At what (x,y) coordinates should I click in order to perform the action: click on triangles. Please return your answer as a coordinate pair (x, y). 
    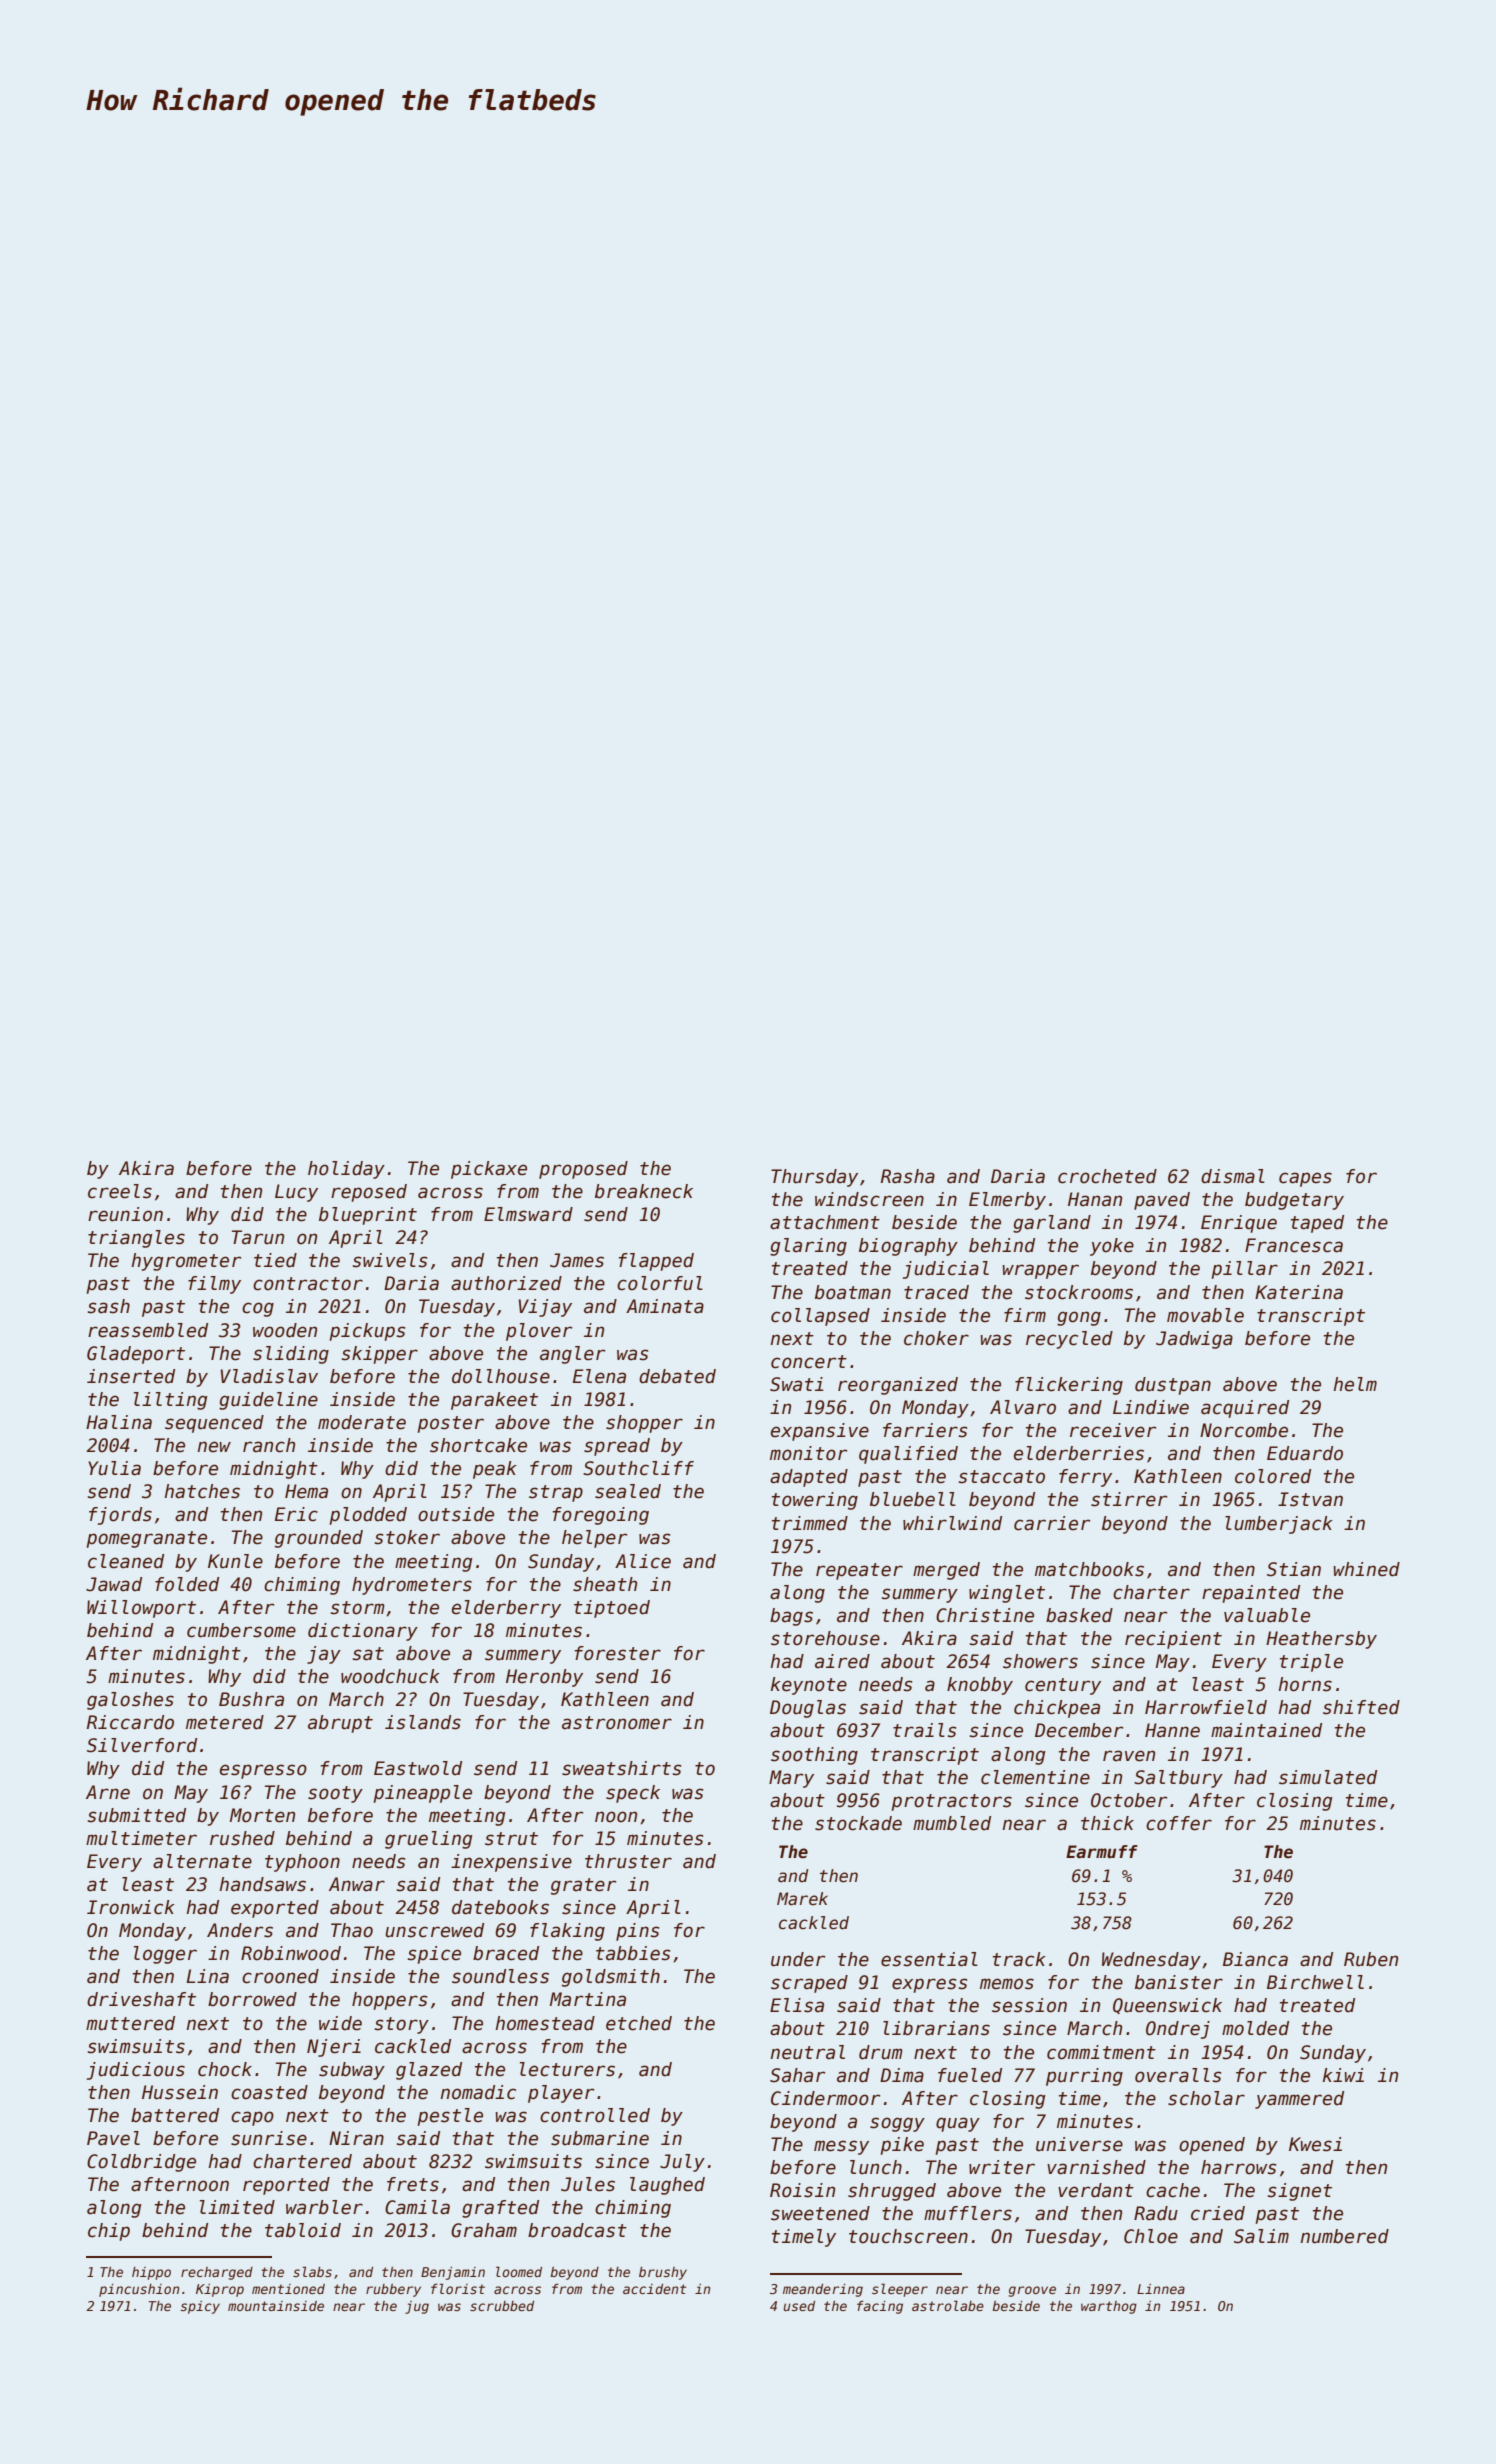
    Looking at the image, I should click on (136, 1239).
